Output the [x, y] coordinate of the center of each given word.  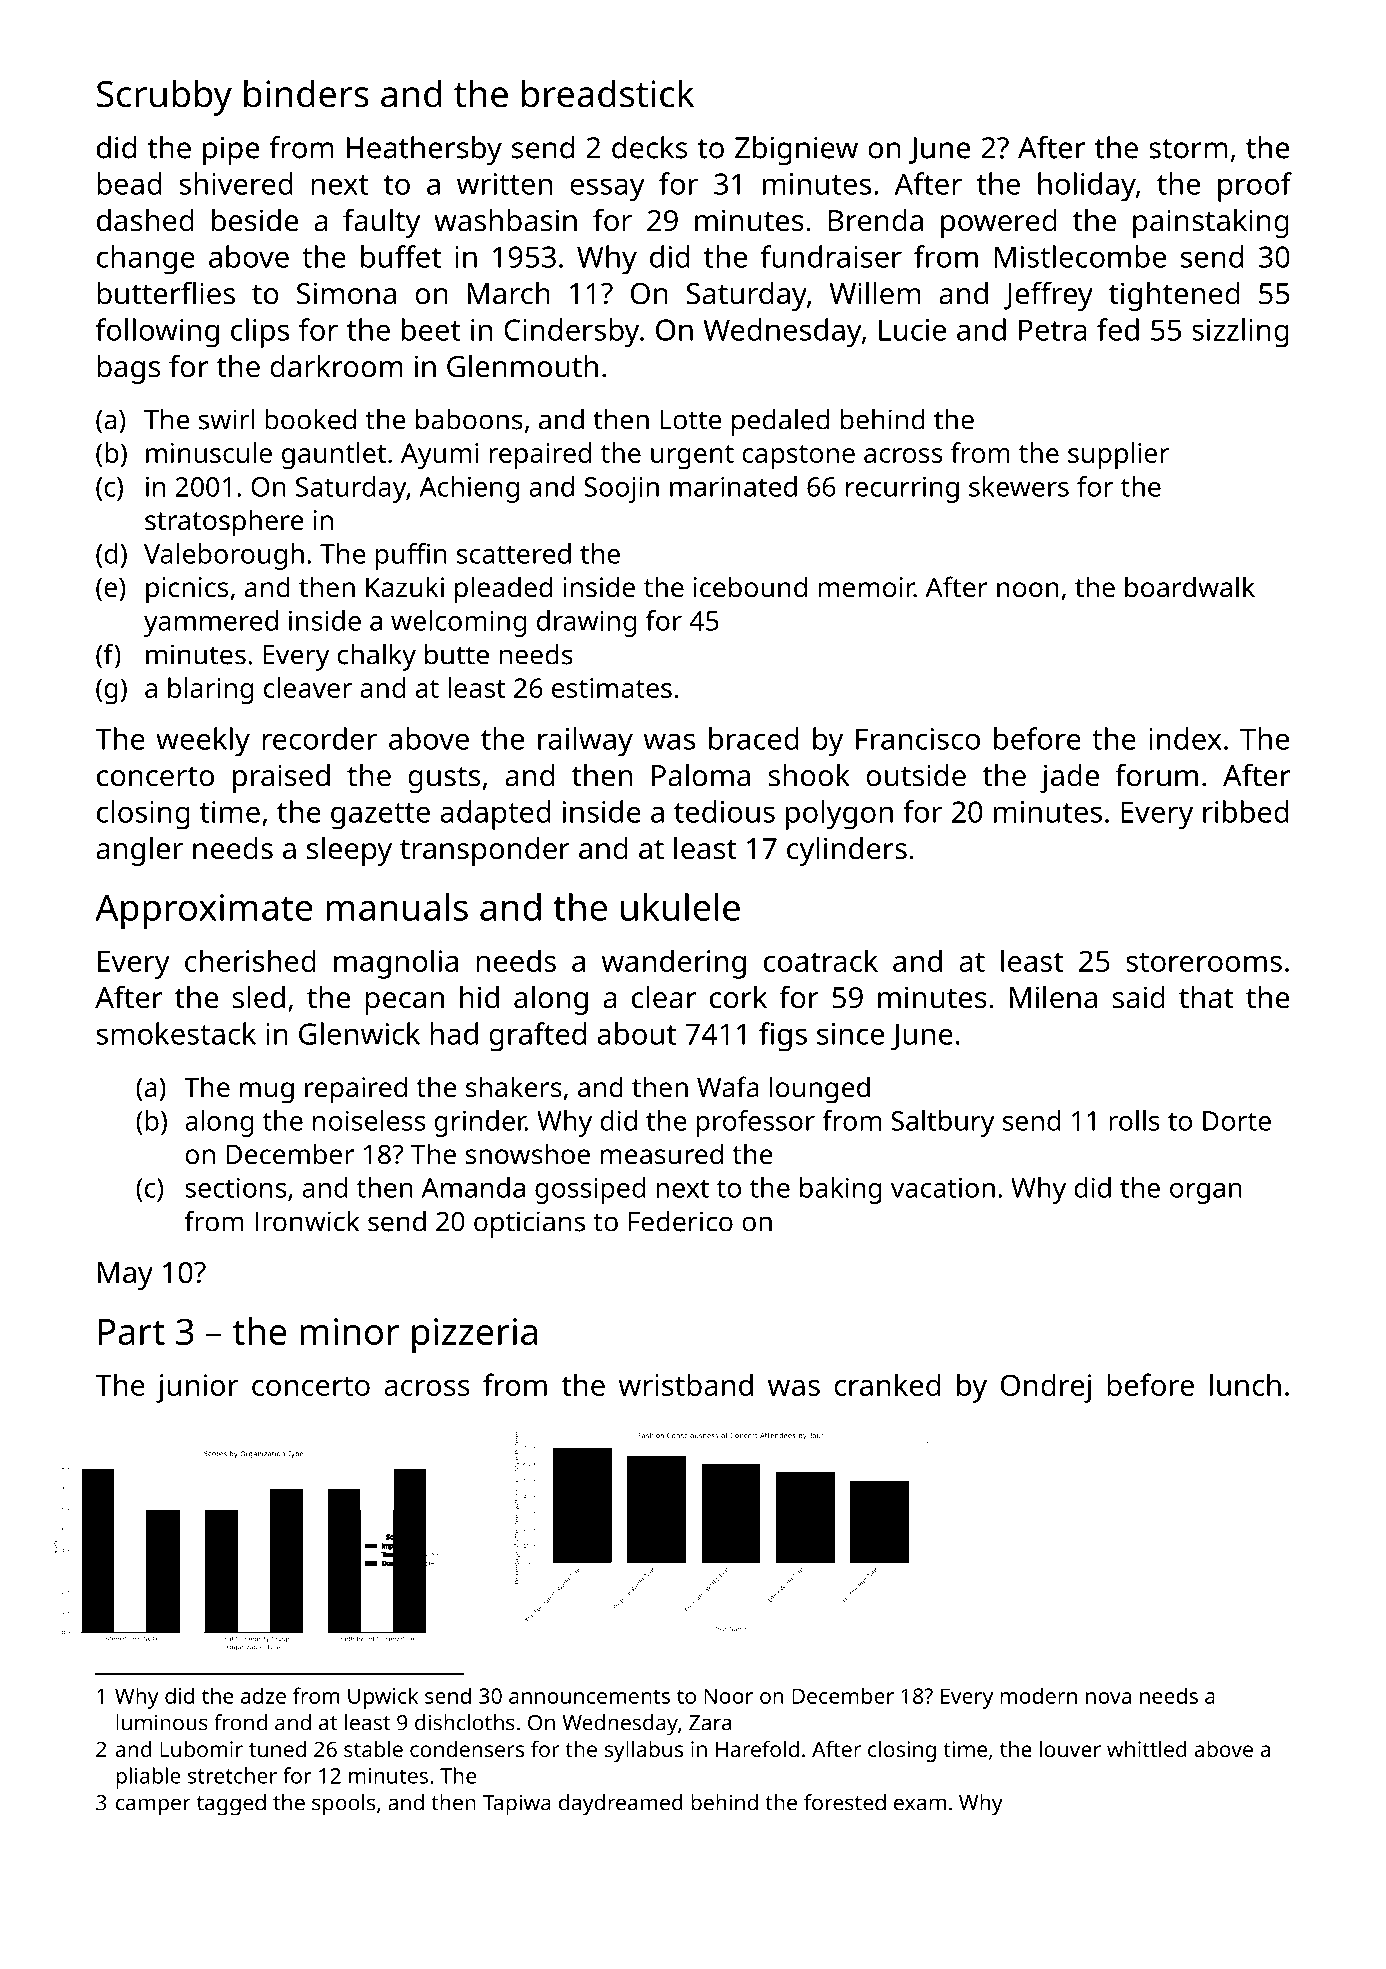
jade [1069, 778]
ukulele [680, 907]
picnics [187, 590]
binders [306, 93]
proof [1255, 187]
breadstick [608, 93]
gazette [380, 816]
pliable [148, 1778]
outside [916, 775]
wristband [685, 1384]
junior [197, 1388]
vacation [943, 1188]
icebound [750, 587]
